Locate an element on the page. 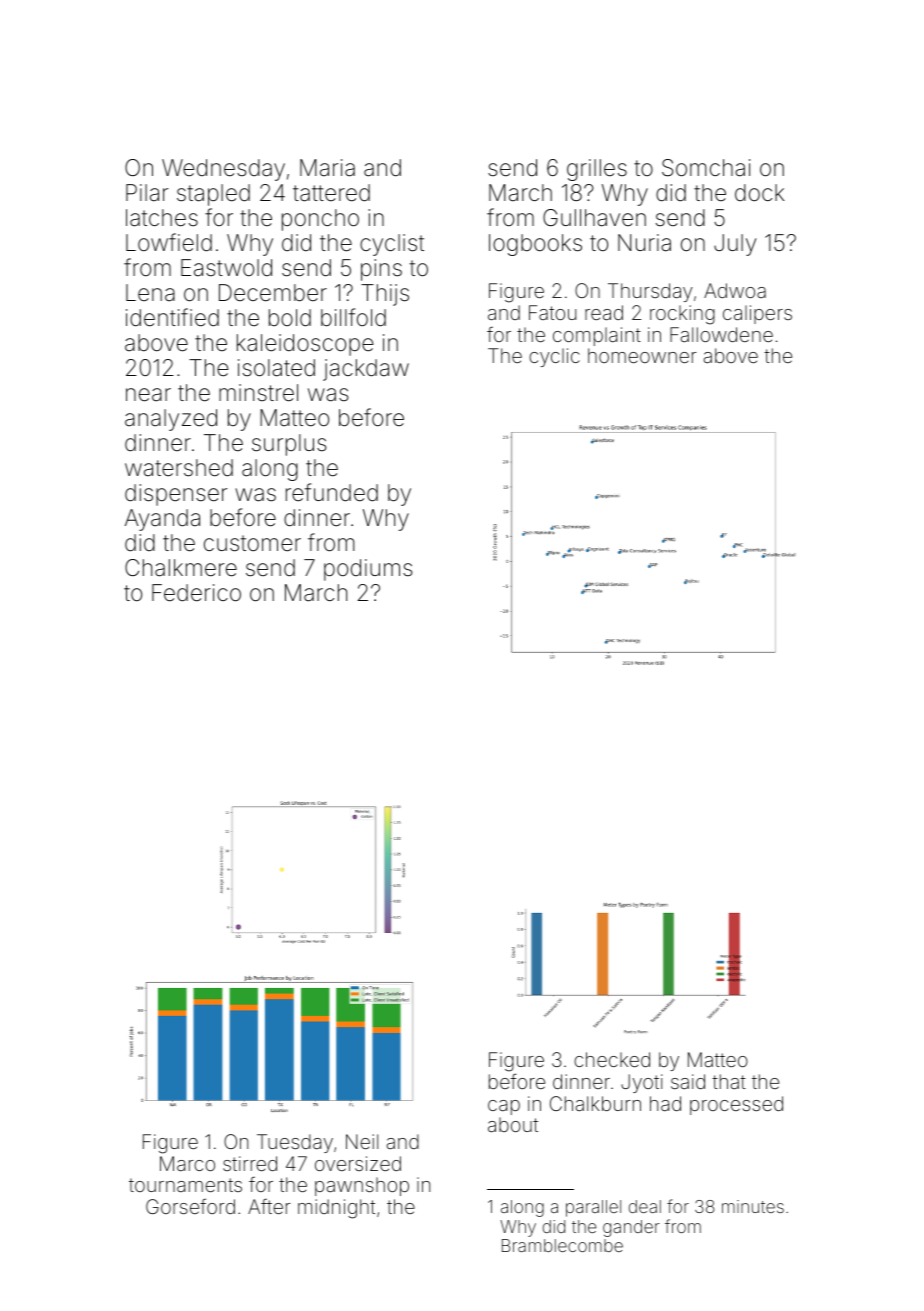 The height and width of the image is (1311, 924). processed is located at coordinates (736, 1105).
